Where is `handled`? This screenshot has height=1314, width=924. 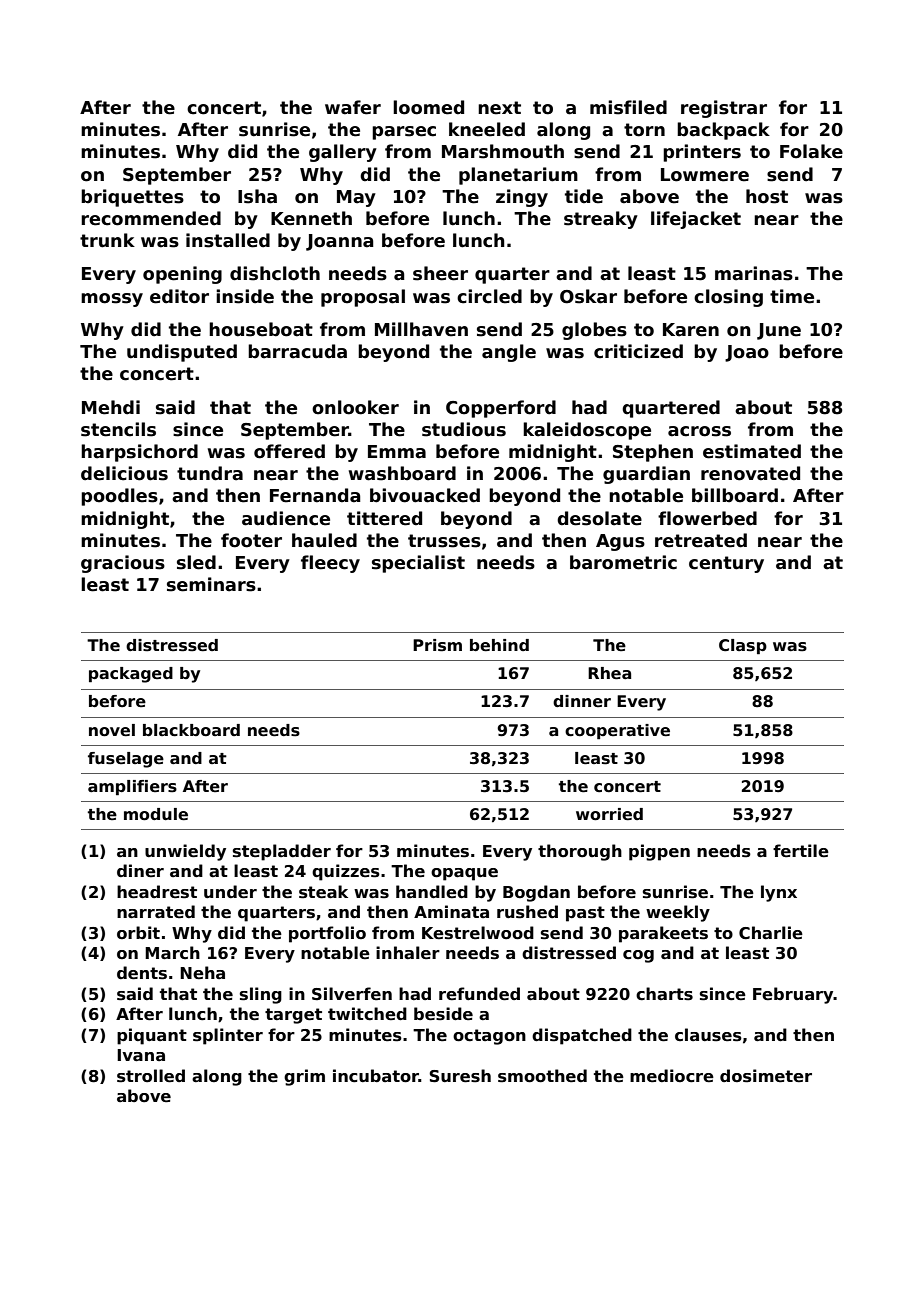
handled is located at coordinates (432, 892).
